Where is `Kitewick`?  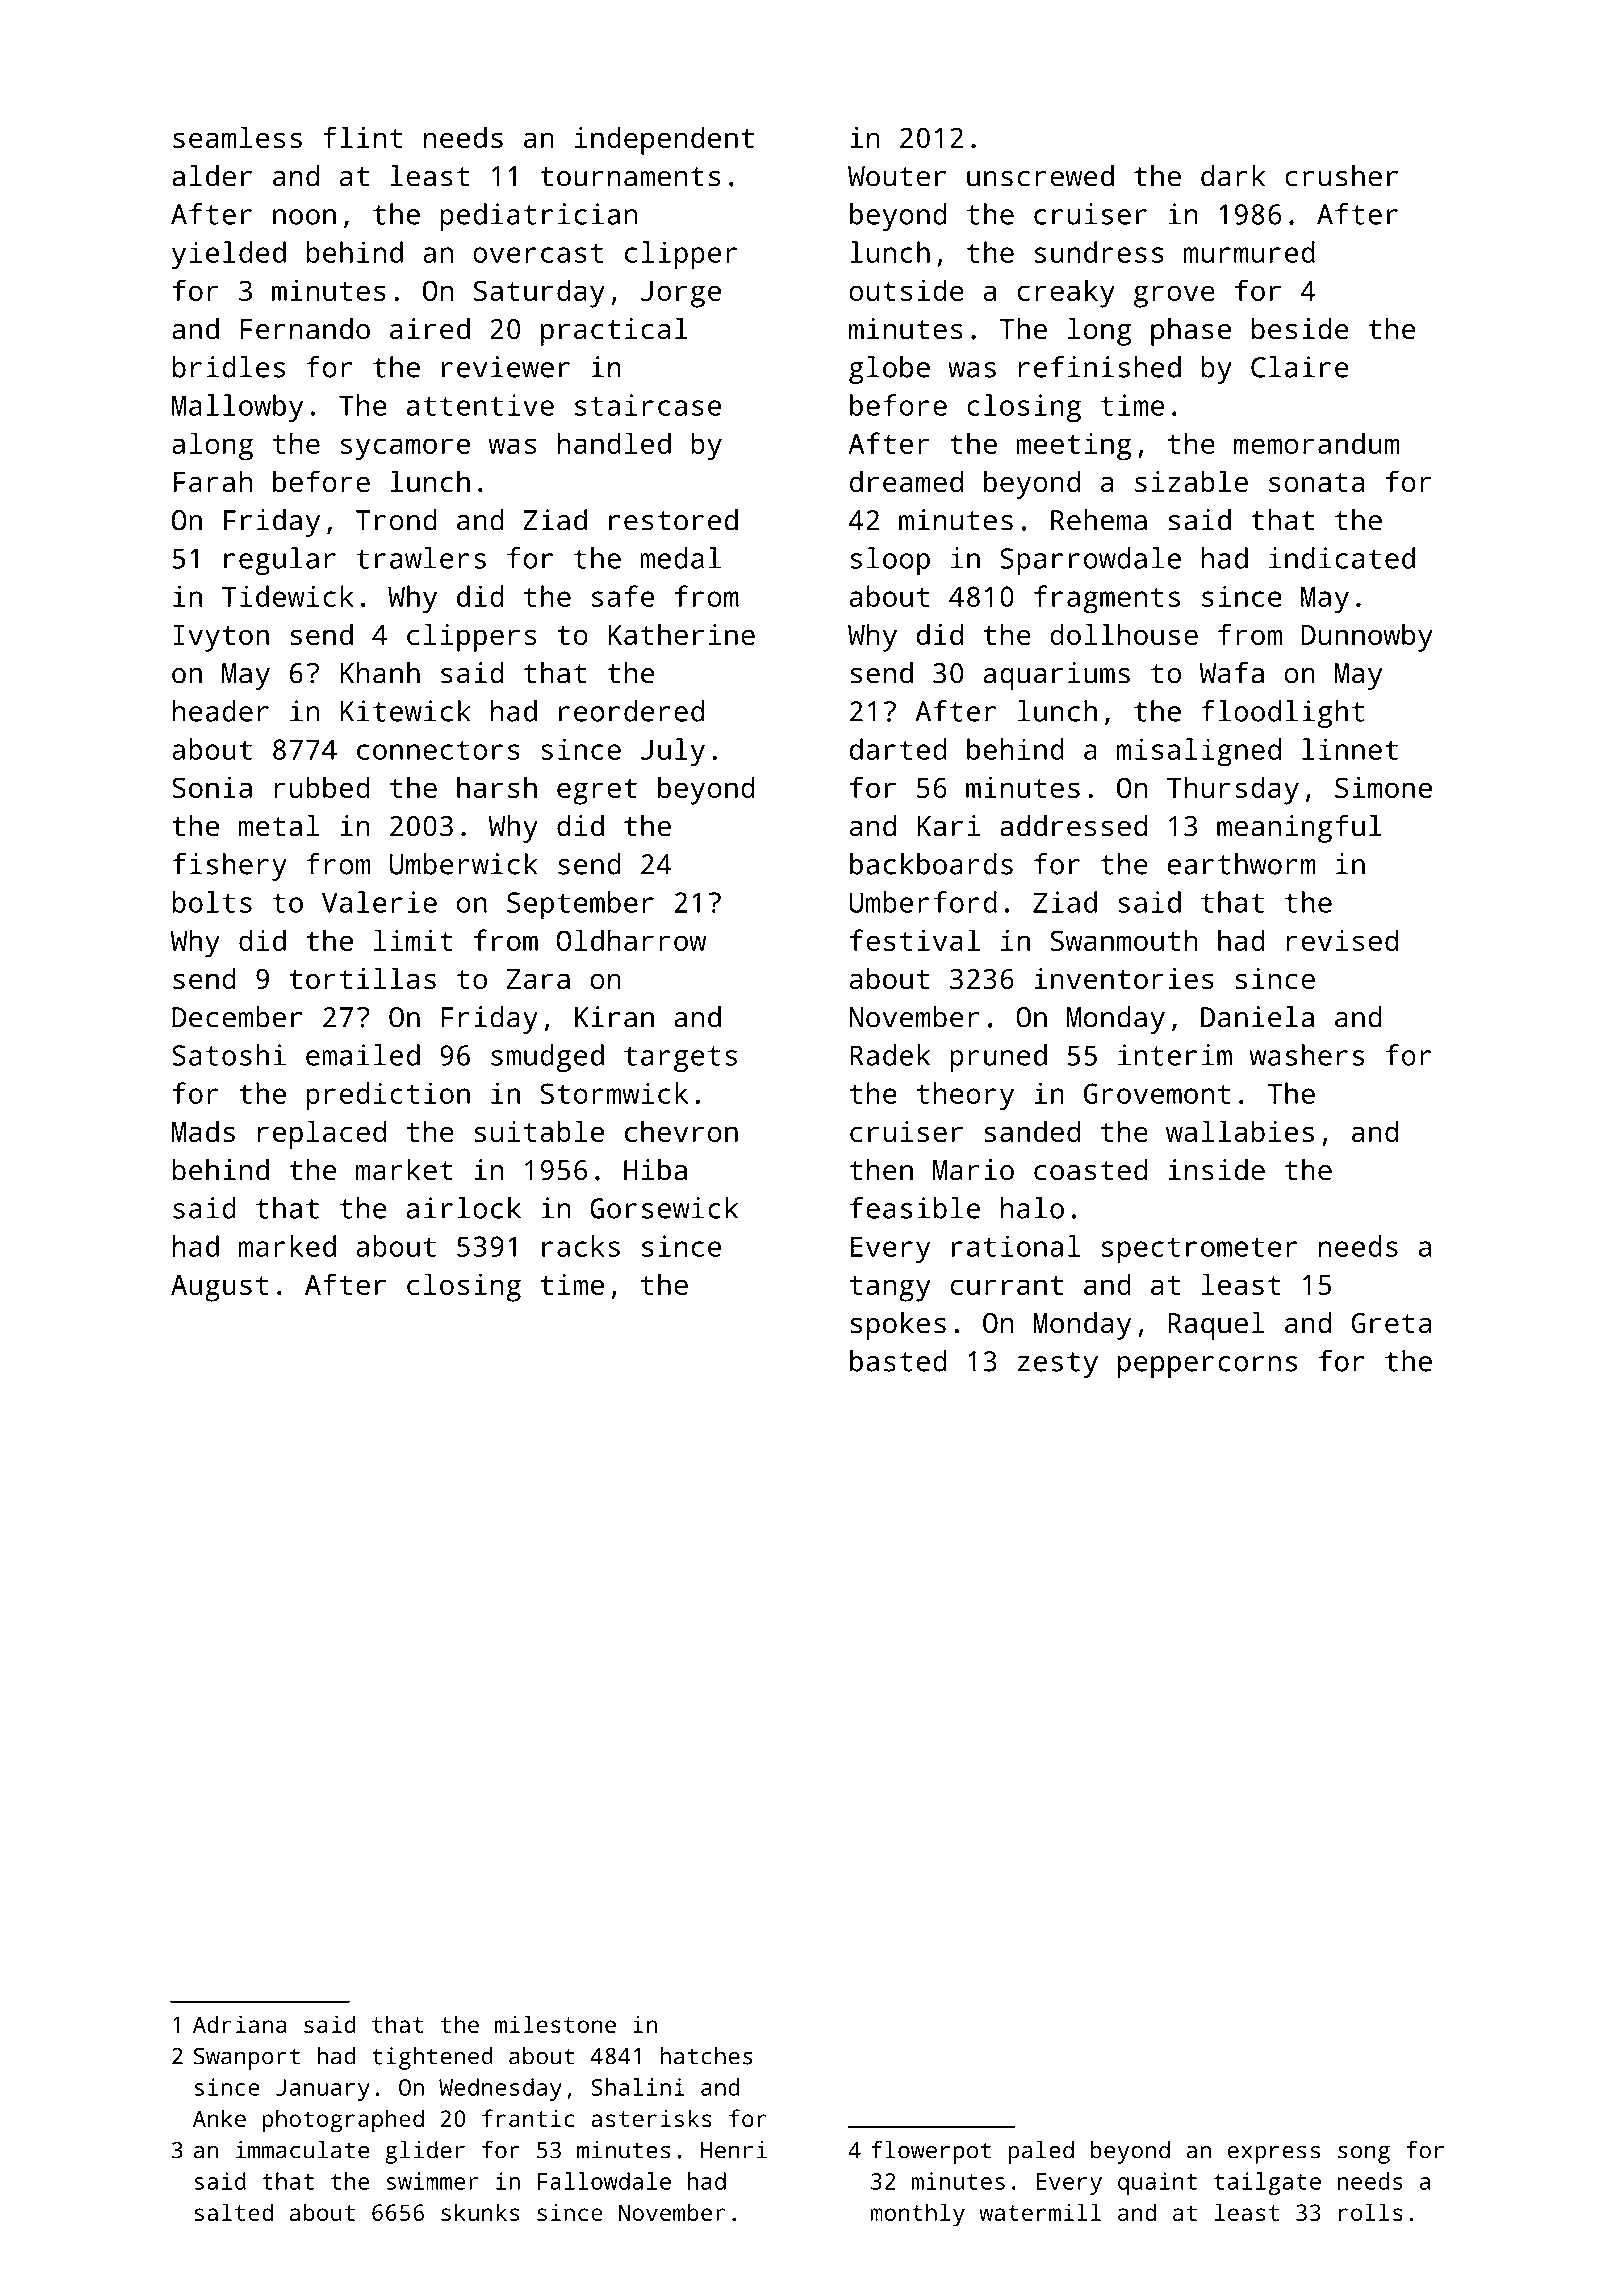 Kitewick is located at coordinates (406, 711).
